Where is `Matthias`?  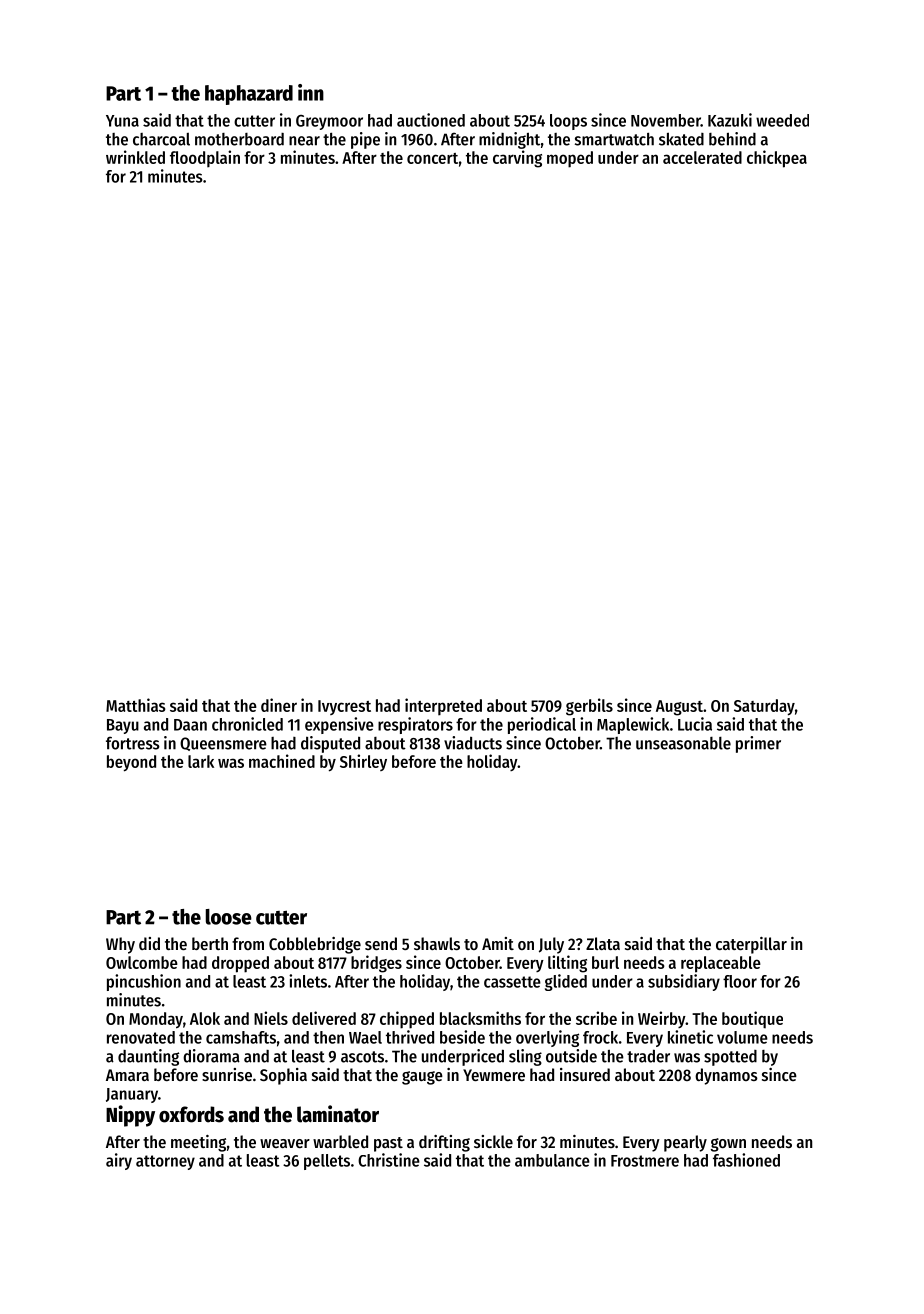
Matthias is located at coordinates (136, 705).
